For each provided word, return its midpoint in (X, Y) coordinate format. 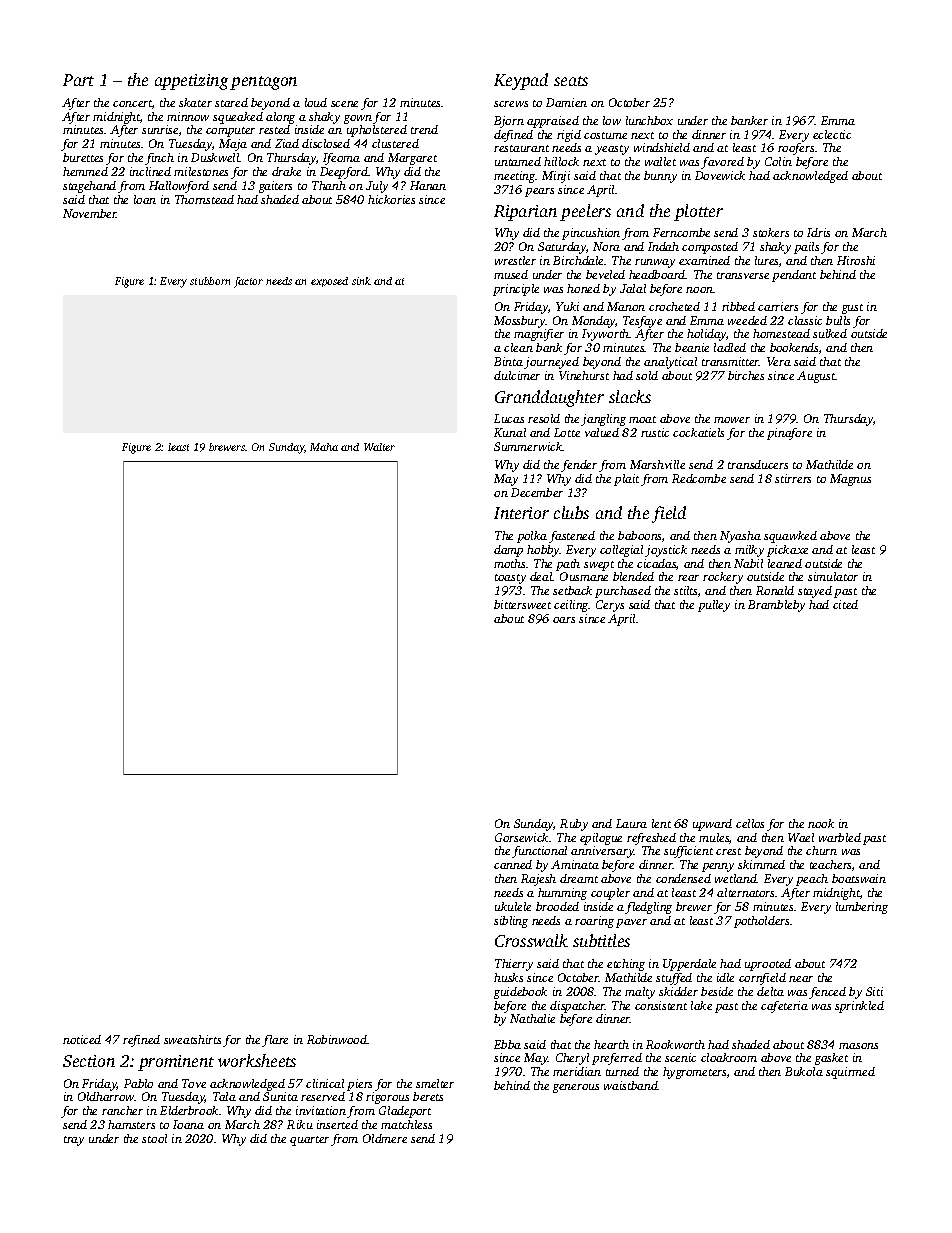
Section (89, 1061)
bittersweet (522, 604)
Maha (324, 447)
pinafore (789, 434)
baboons (639, 535)
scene (344, 104)
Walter (379, 447)
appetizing (191, 82)
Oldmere (385, 1138)
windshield (662, 147)
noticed (82, 1039)
